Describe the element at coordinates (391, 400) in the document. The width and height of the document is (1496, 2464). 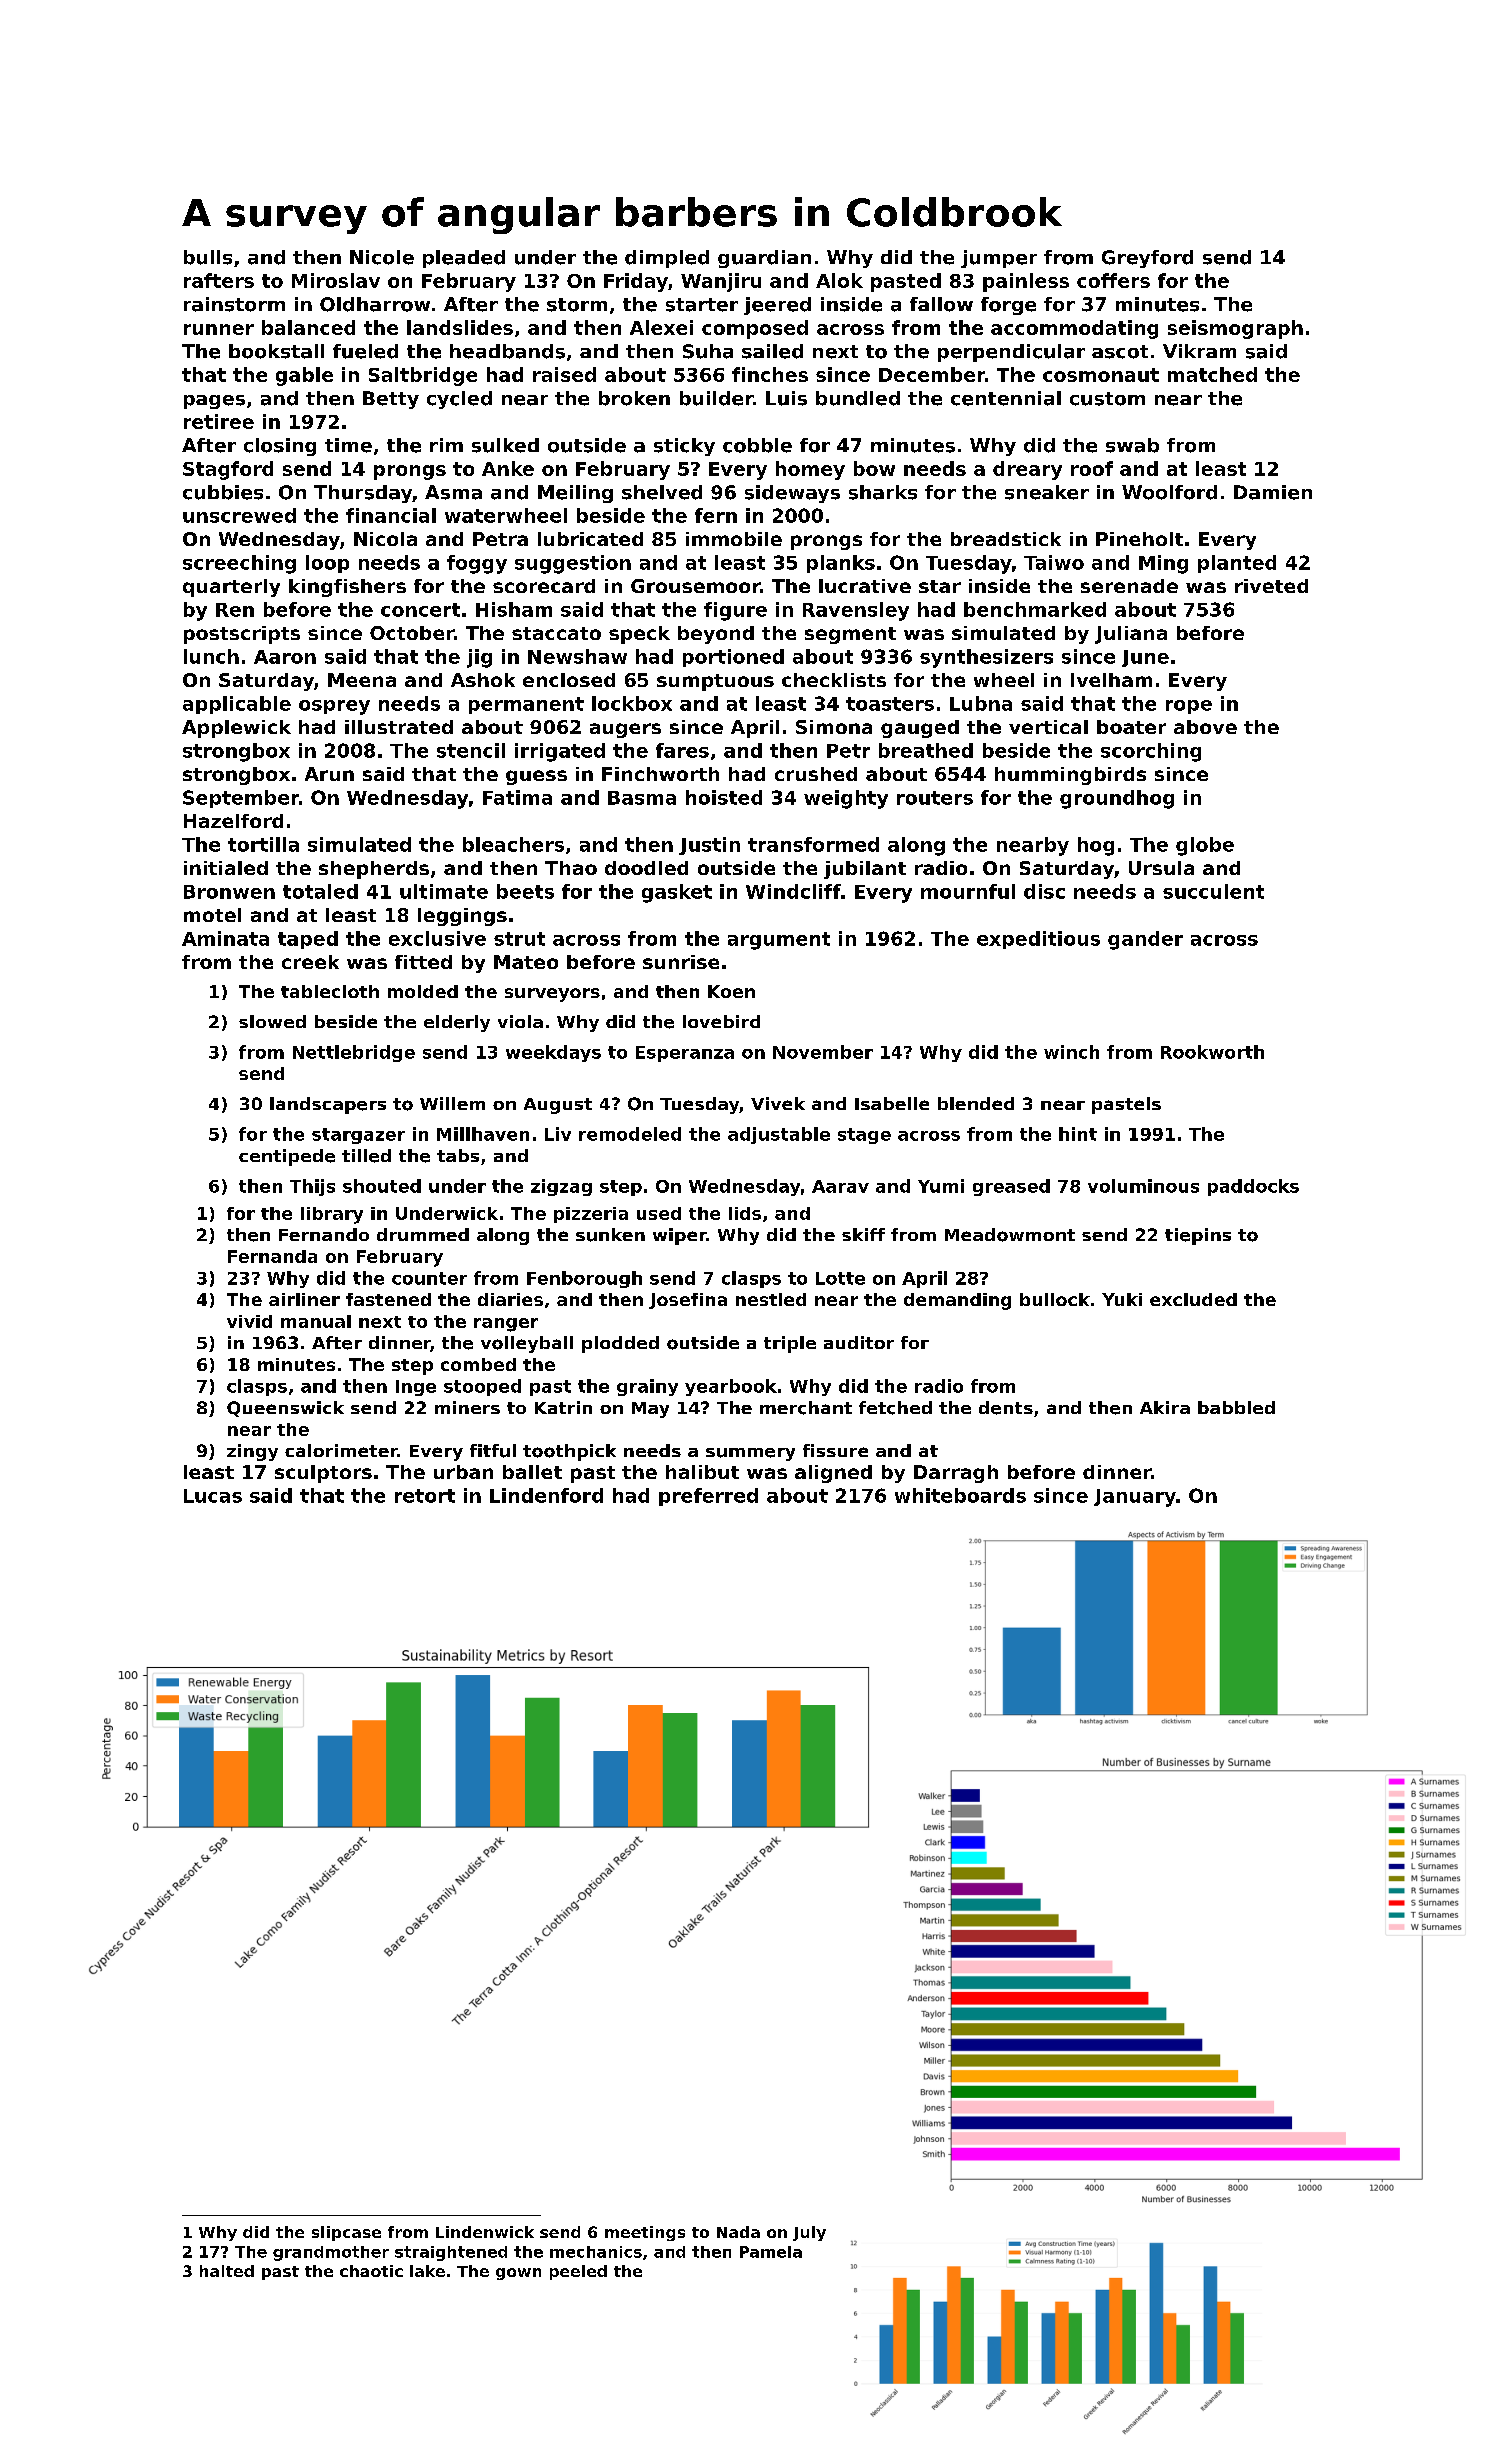
I see `Betty` at that location.
